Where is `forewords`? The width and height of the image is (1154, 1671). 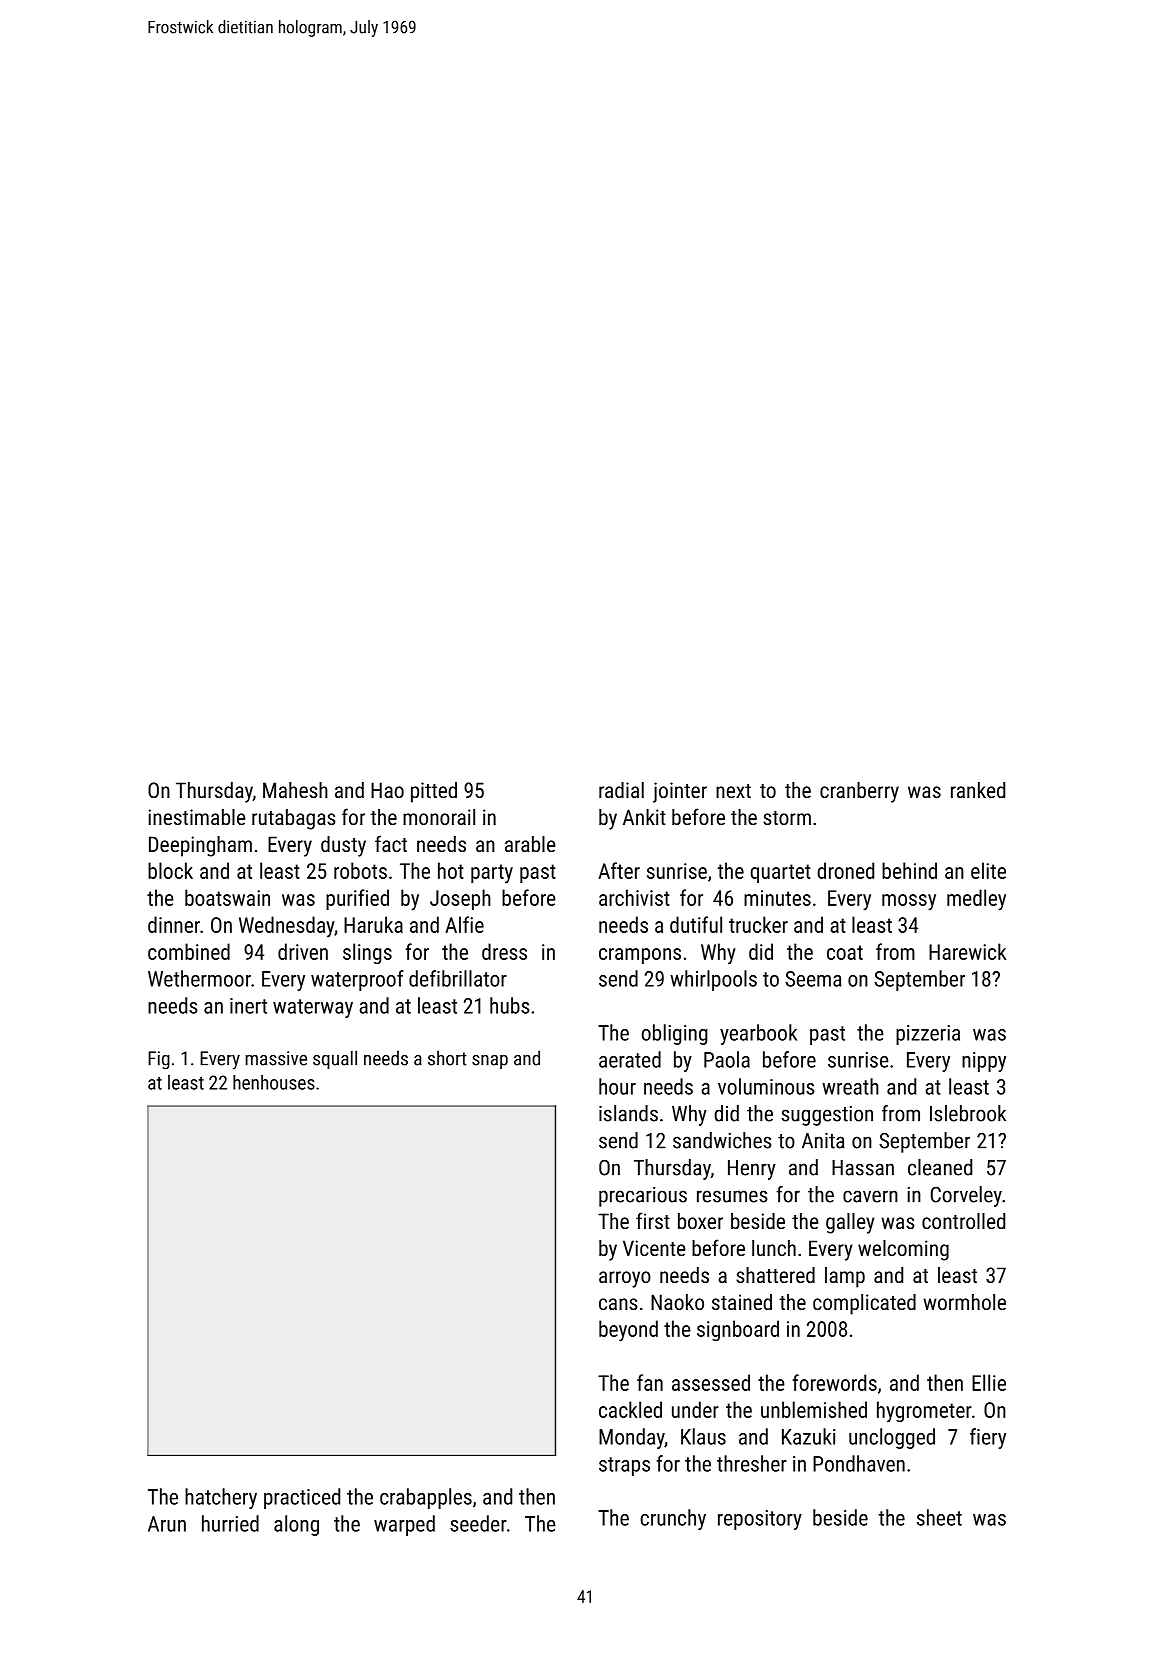 forewords is located at coordinates (835, 1382).
